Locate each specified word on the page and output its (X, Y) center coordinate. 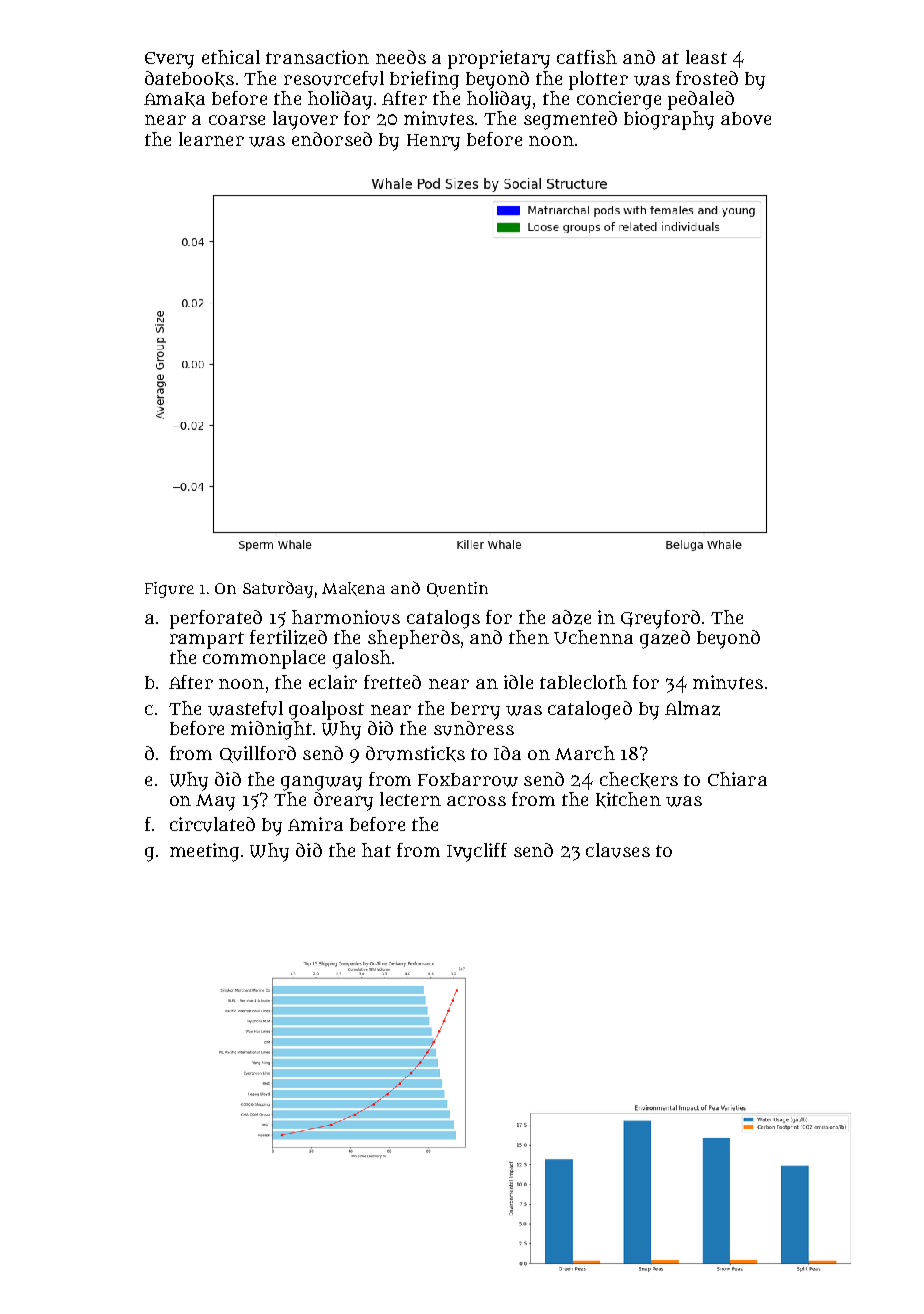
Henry (433, 142)
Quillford (258, 754)
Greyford (660, 619)
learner (211, 139)
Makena (353, 589)
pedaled (701, 100)
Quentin (457, 589)
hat (376, 850)
